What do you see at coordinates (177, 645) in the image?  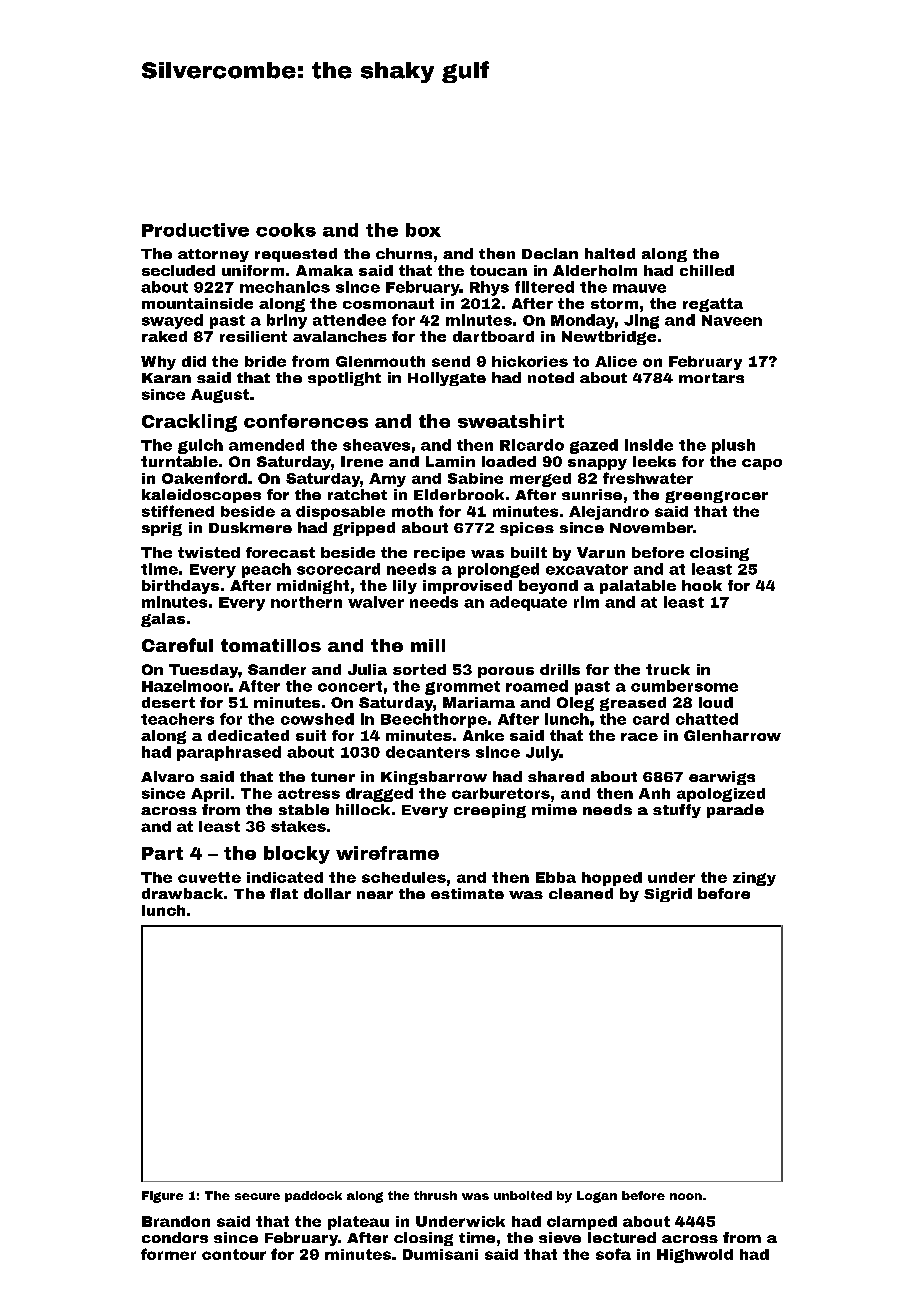 I see `Careful` at bounding box center [177, 645].
